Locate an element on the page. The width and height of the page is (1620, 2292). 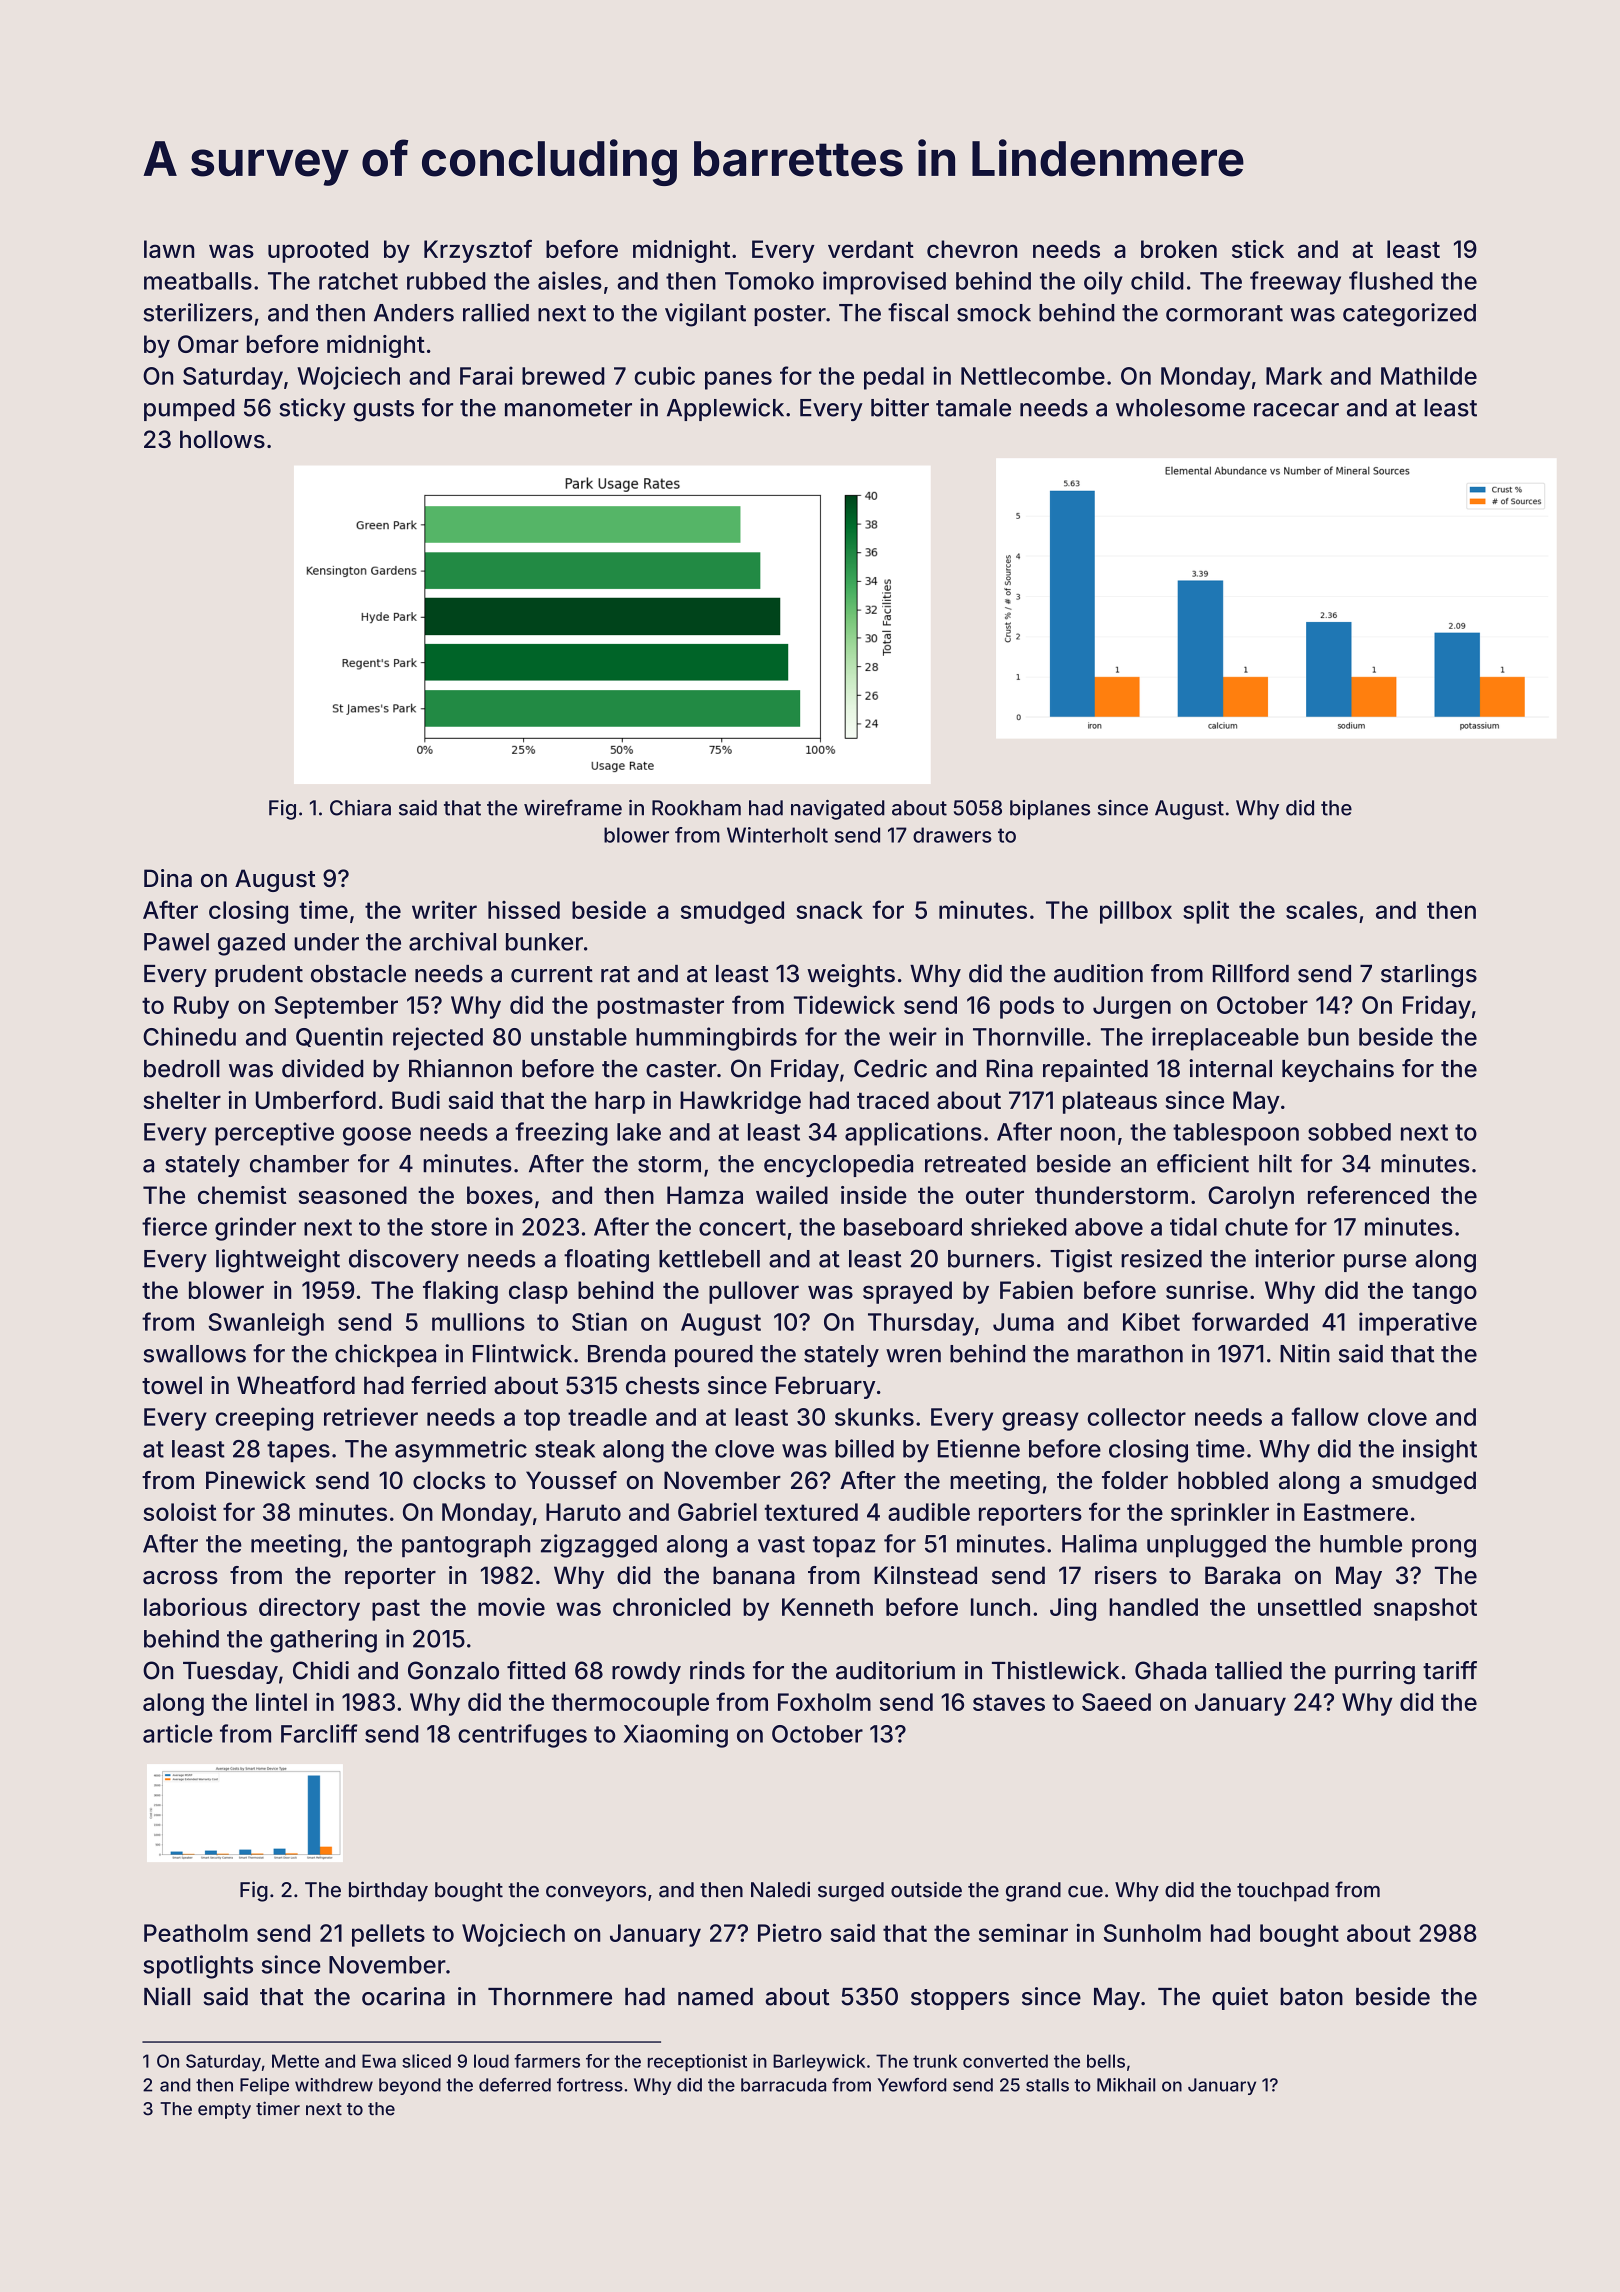
biplanes is located at coordinates (1050, 810).
